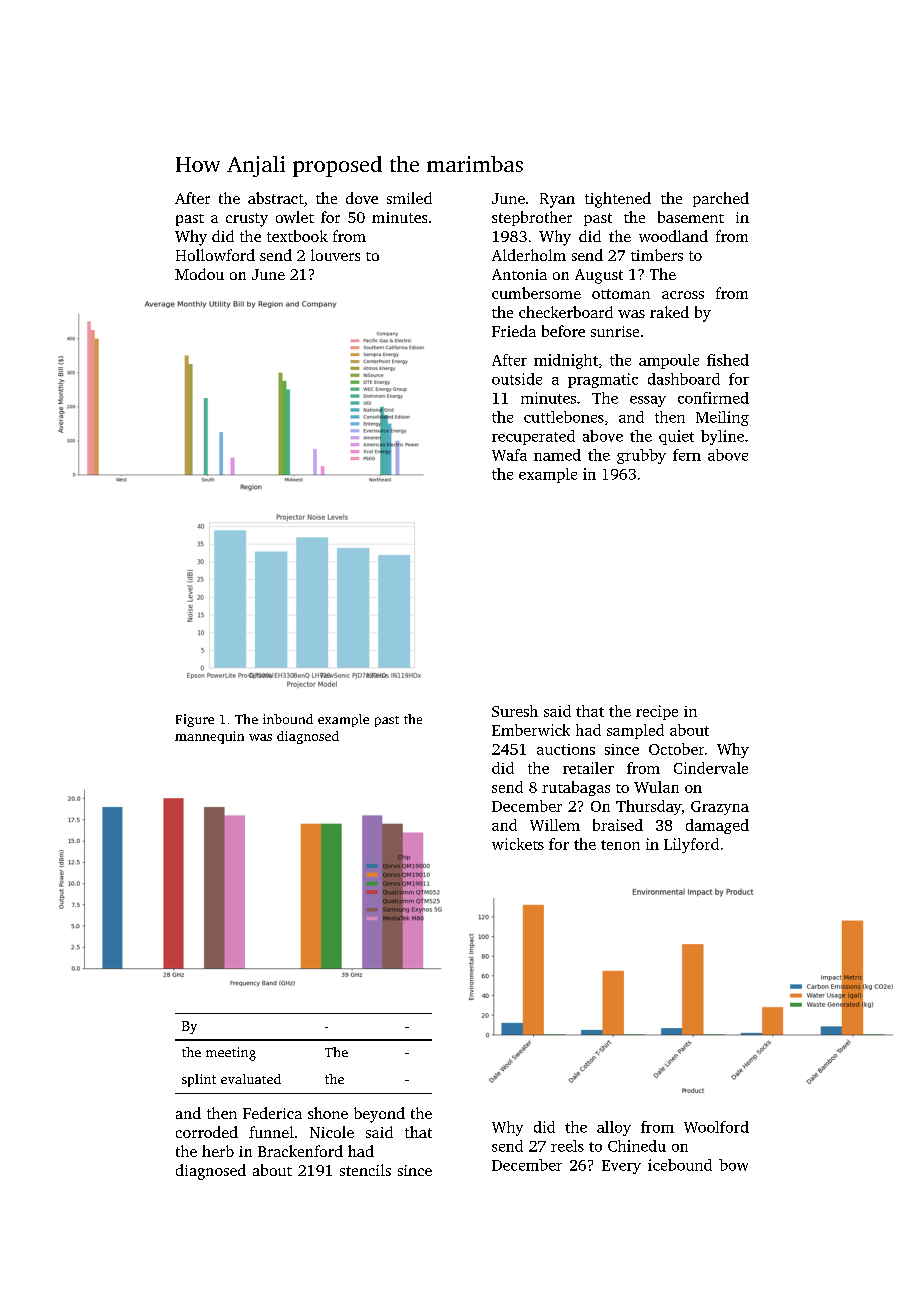 This screenshot has height=1311, width=924. What do you see at coordinates (555, 825) in the screenshot?
I see `Willem` at bounding box center [555, 825].
